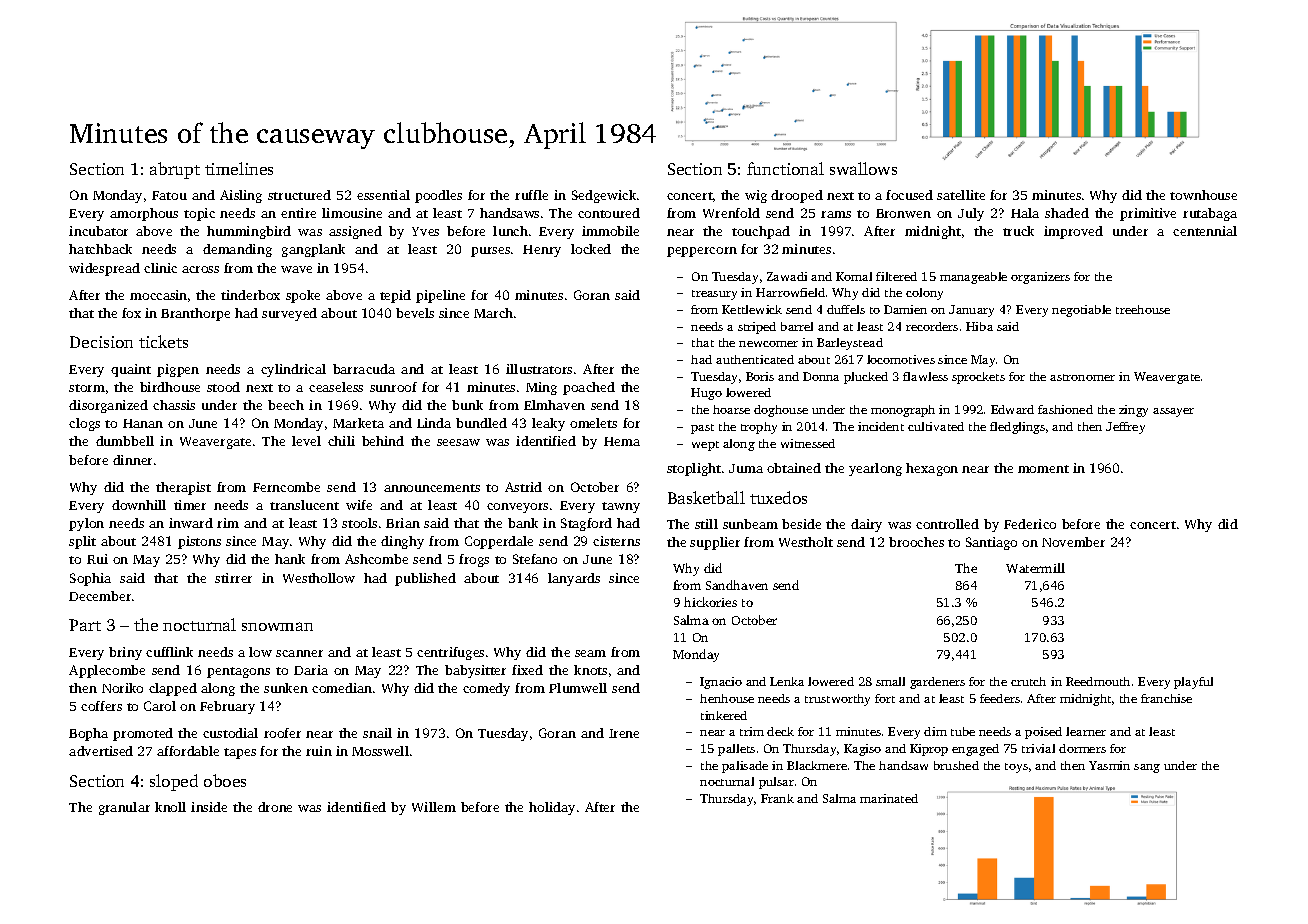  What do you see at coordinates (1073, 232) in the document?
I see `improved` at bounding box center [1073, 232].
